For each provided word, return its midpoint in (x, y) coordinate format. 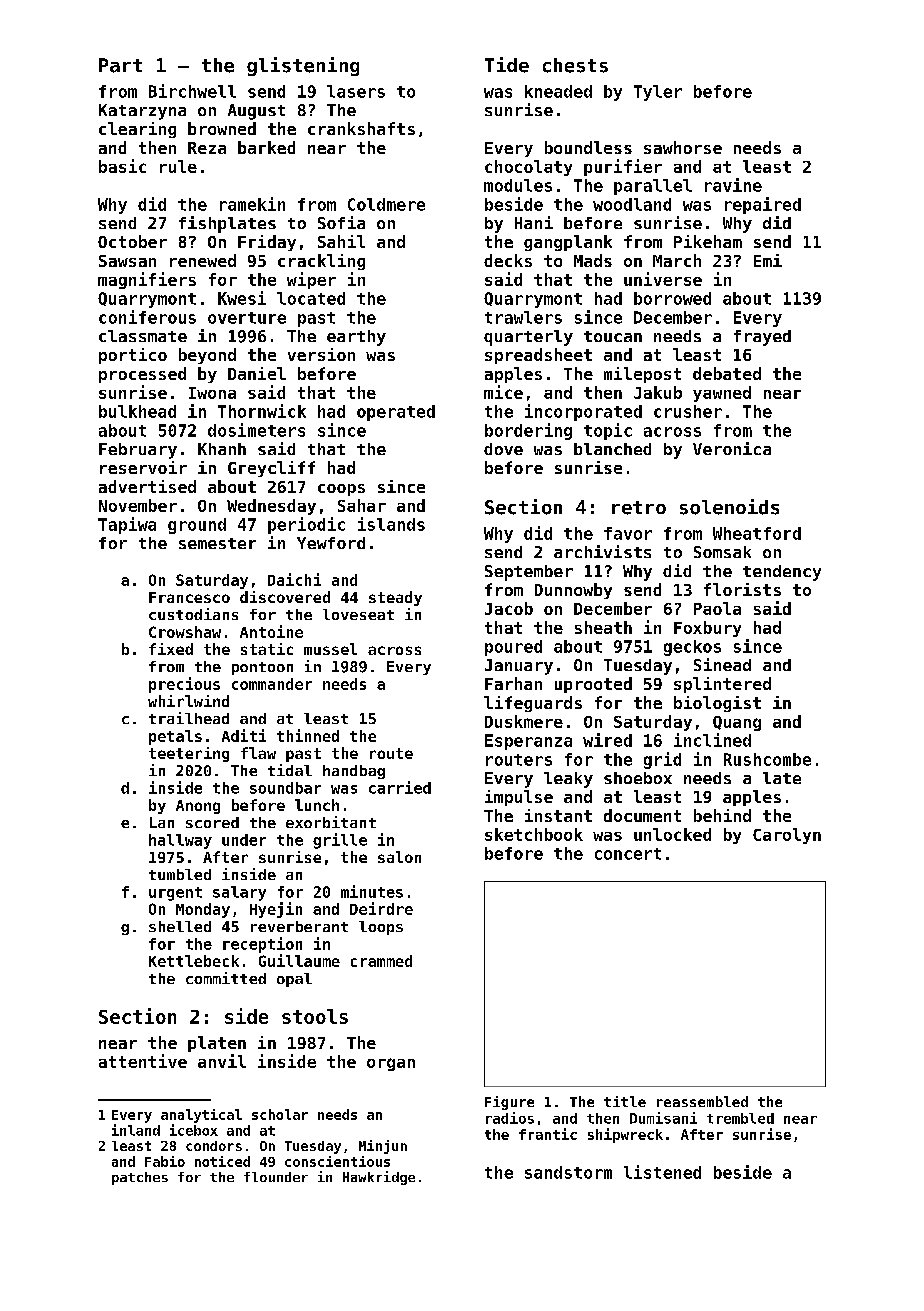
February (138, 451)
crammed (381, 961)
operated (396, 413)
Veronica (732, 448)
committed (226, 978)
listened (662, 1172)
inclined (712, 740)
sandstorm (568, 1172)
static (267, 649)
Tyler (658, 93)
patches (140, 1178)
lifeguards (533, 704)
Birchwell (192, 91)
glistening (303, 66)
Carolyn (787, 836)
